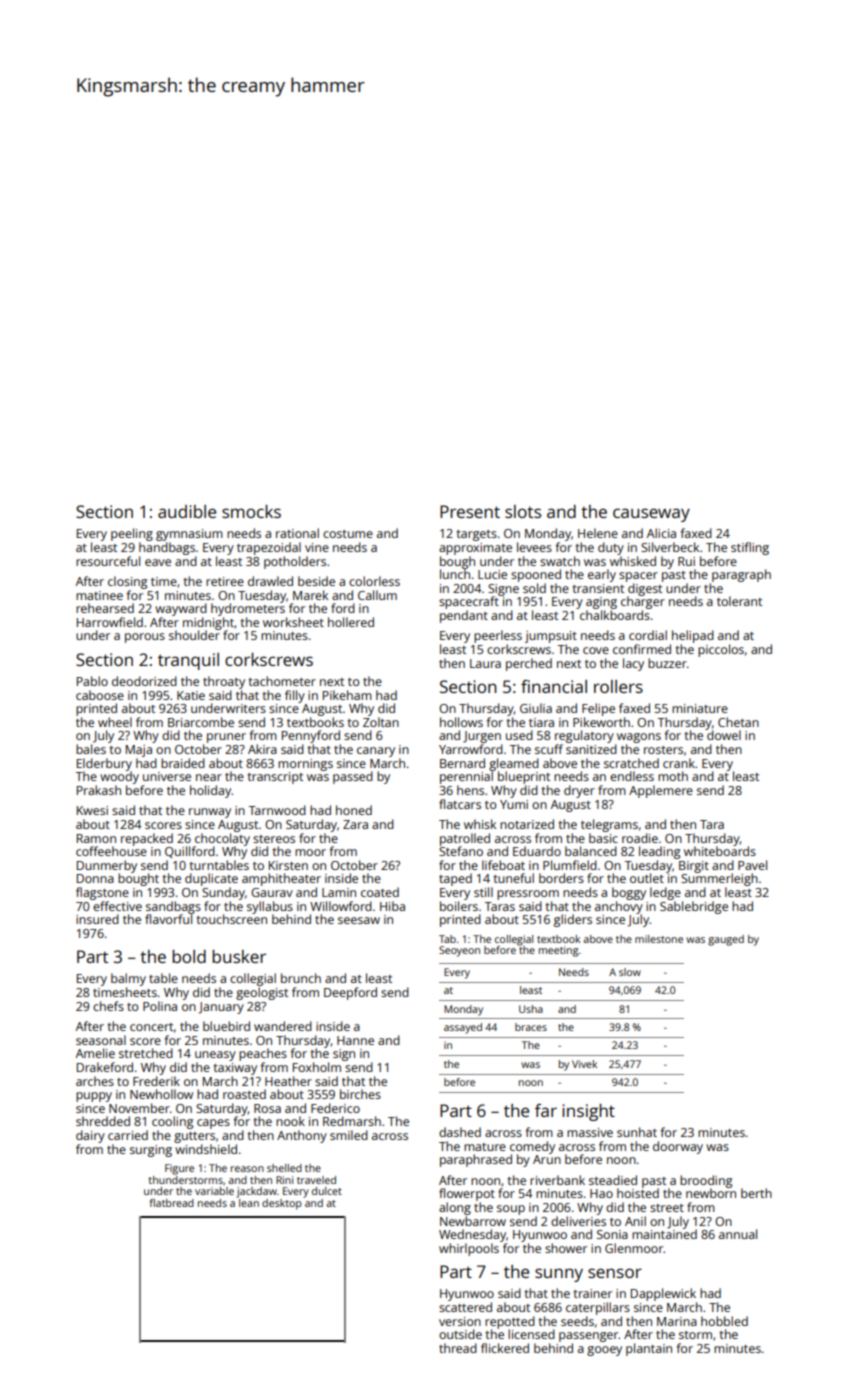 This screenshot has height=1400, width=849. Describe the element at coordinates (351, 622) in the screenshot. I see `hollered` at that location.
